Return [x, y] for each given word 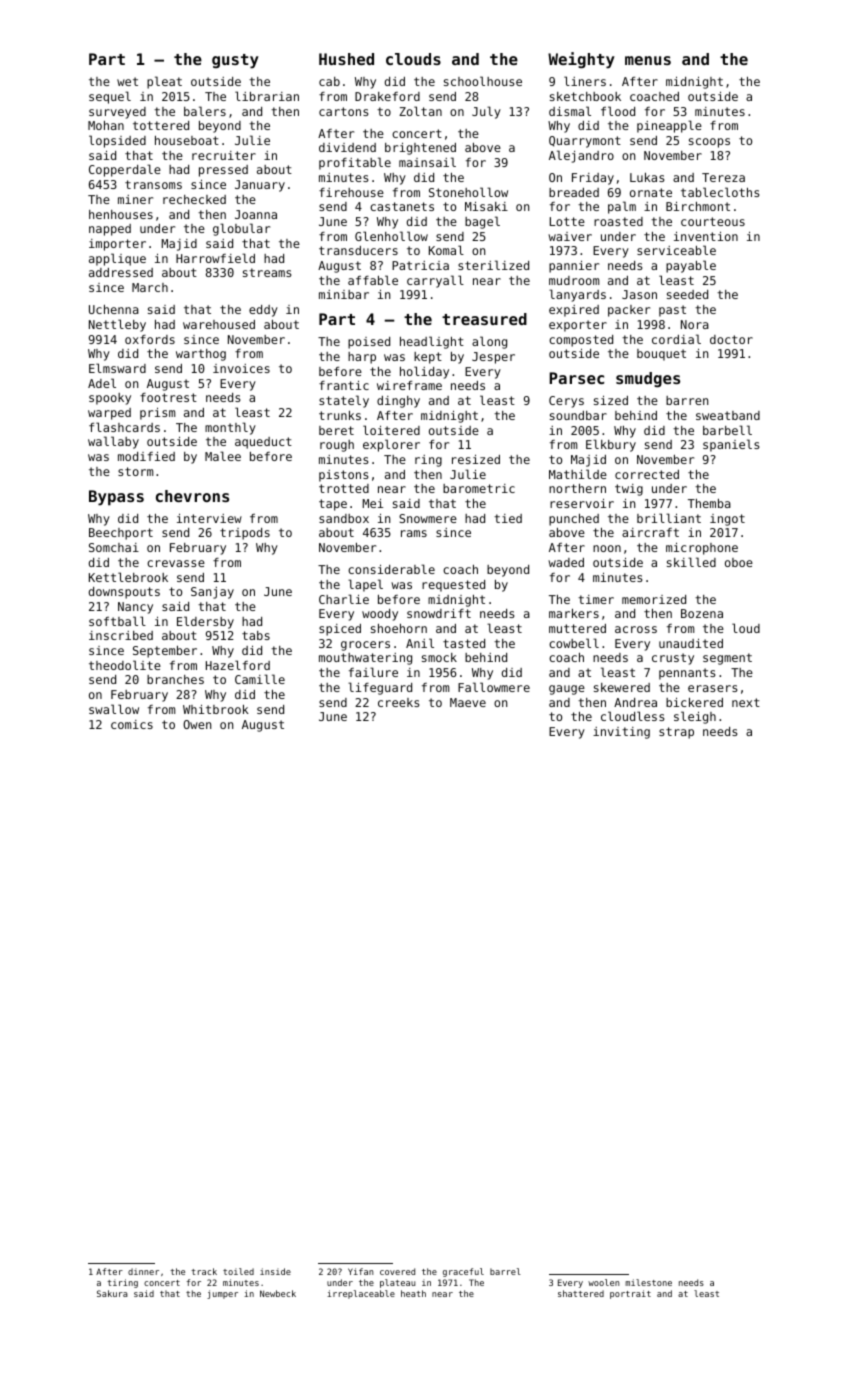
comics [132, 724]
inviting [621, 733]
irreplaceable [361, 1294]
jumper [222, 1294]
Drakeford [387, 96]
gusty [235, 61]
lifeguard [380, 688]
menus [648, 60]
